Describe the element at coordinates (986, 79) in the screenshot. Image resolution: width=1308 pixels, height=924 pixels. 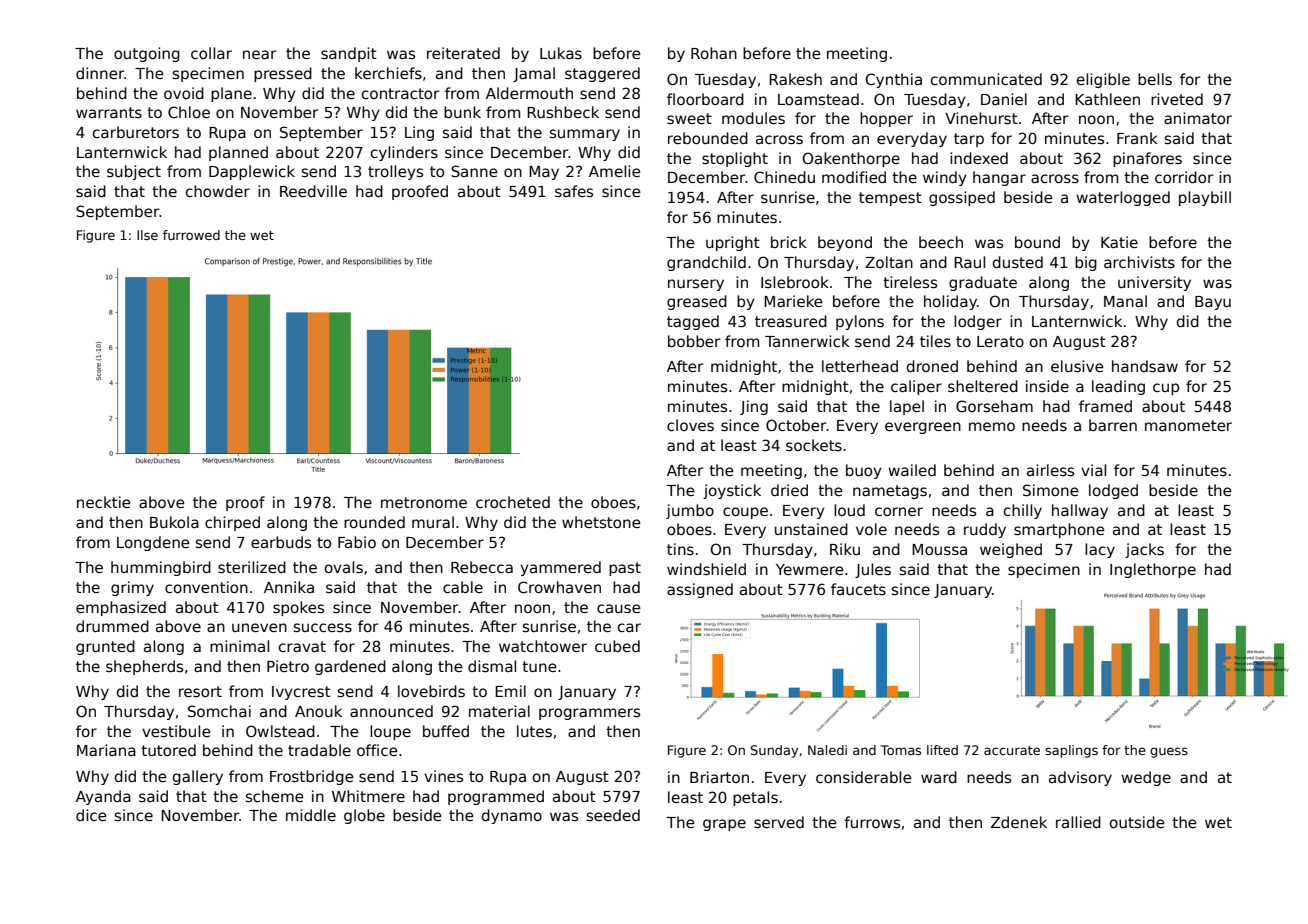
I see `communicated` at that location.
